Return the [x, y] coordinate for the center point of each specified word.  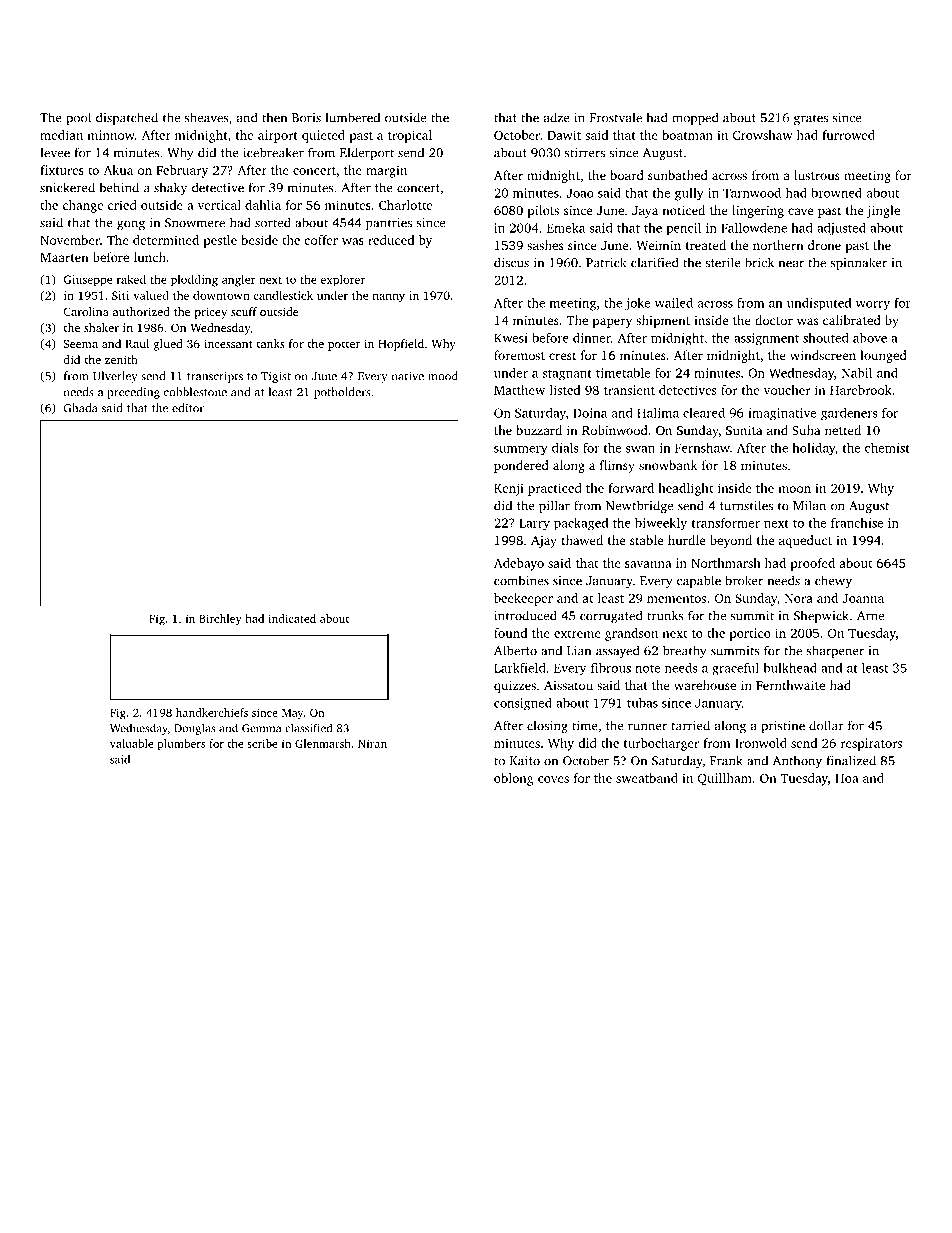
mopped [695, 118]
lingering [758, 211]
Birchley [220, 620]
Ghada [80, 408]
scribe [262, 743]
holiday [813, 449]
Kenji [509, 489]
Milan [809, 505]
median [61, 135]
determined [166, 240]
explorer [343, 281]
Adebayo [519, 564]
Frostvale [616, 117]
